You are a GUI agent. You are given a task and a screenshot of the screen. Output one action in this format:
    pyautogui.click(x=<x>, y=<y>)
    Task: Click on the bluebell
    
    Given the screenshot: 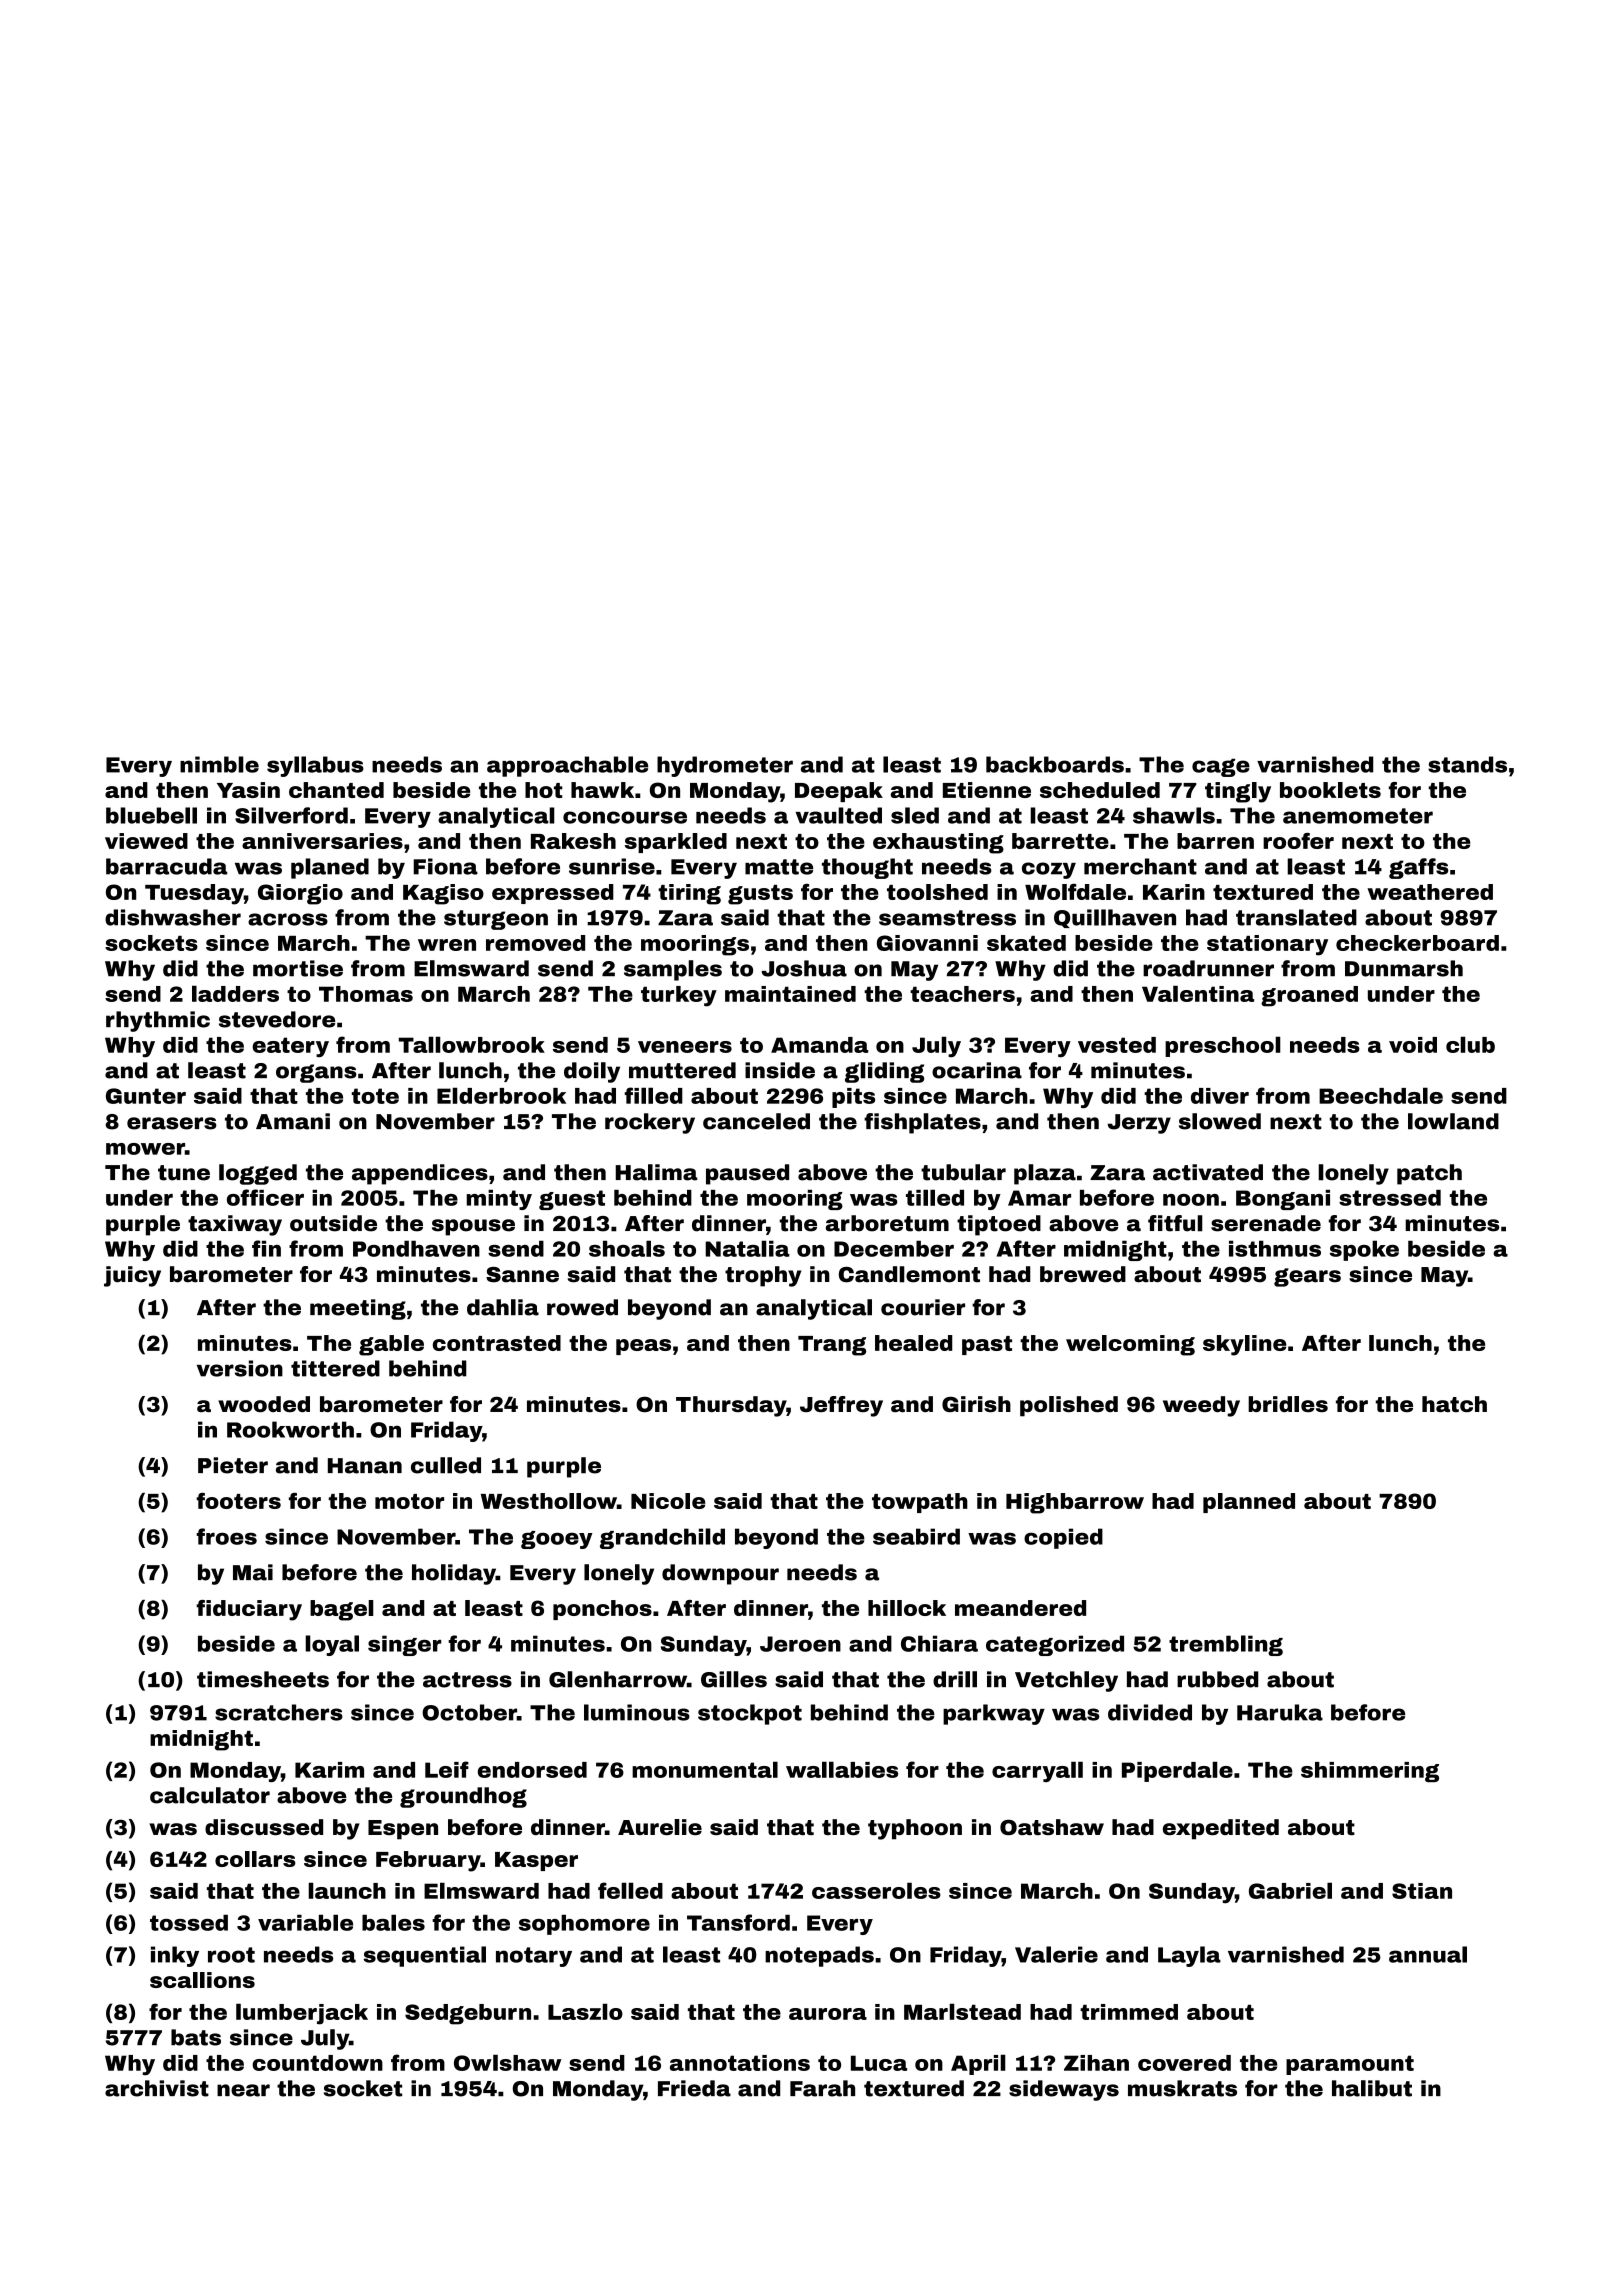 What is the action you would take?
    pyautogui.click(x=151, y=815)
